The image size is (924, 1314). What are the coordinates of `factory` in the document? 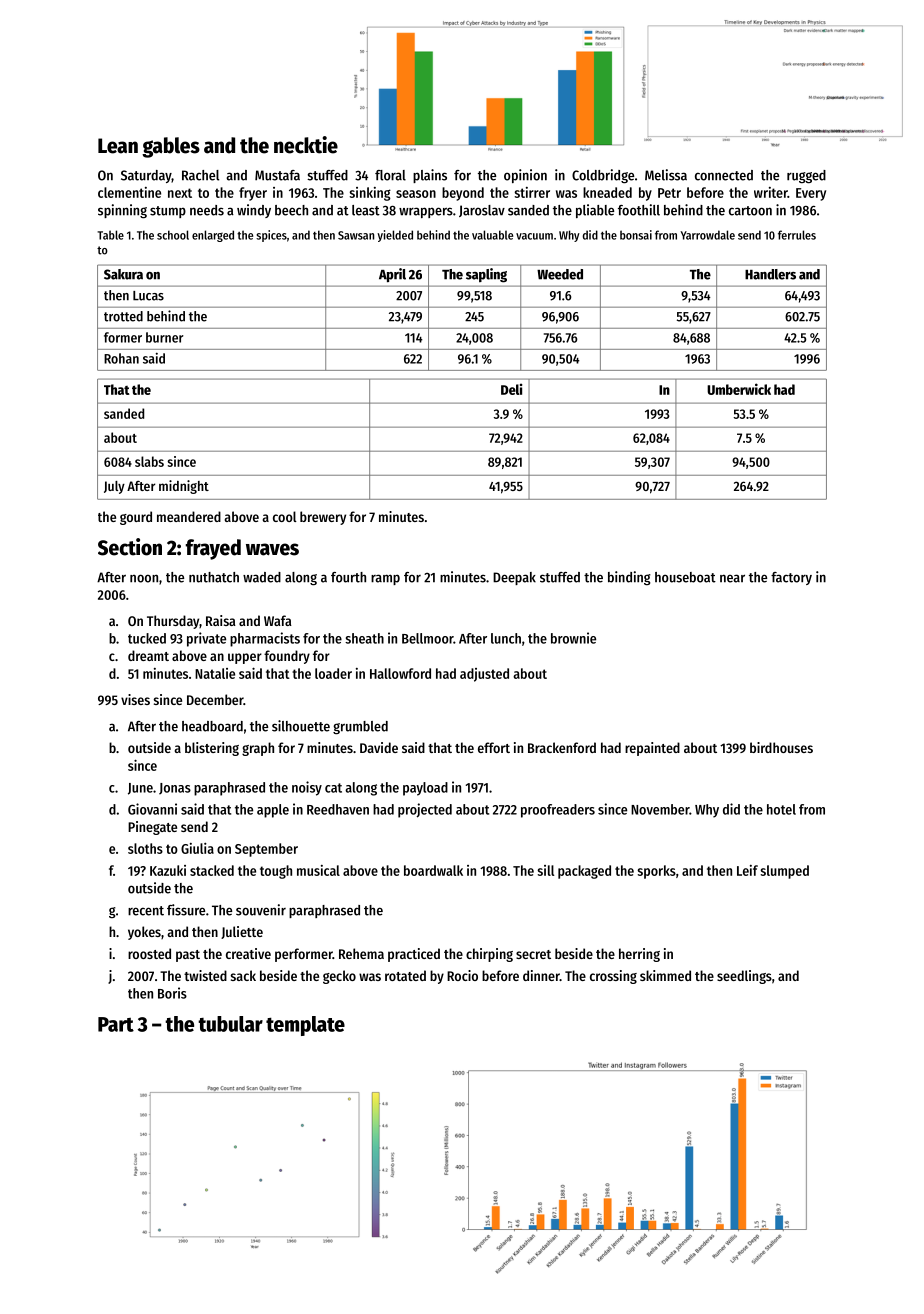 It's located at (791, 578).
